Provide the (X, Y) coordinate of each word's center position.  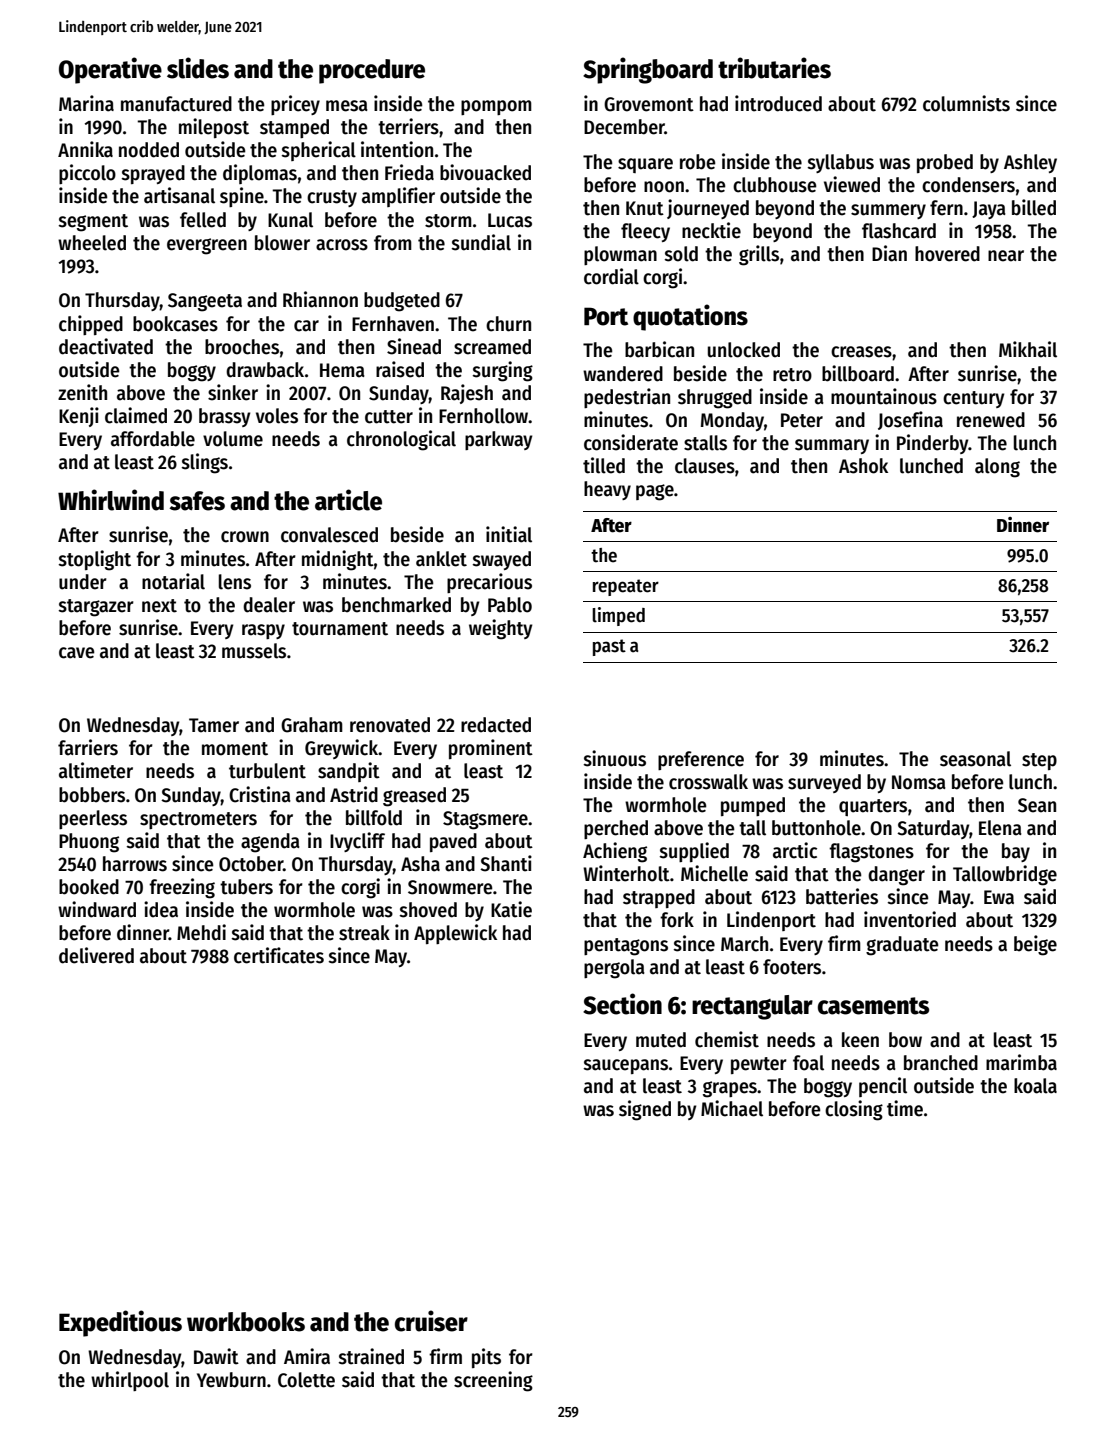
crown (245, 537)
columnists (966, 103)
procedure (372, 71)
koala (1035, 1086)
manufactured (176, 104)
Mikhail (1028, 349)
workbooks (246, 1322)
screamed (492, 347)
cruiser (431, 1321)
